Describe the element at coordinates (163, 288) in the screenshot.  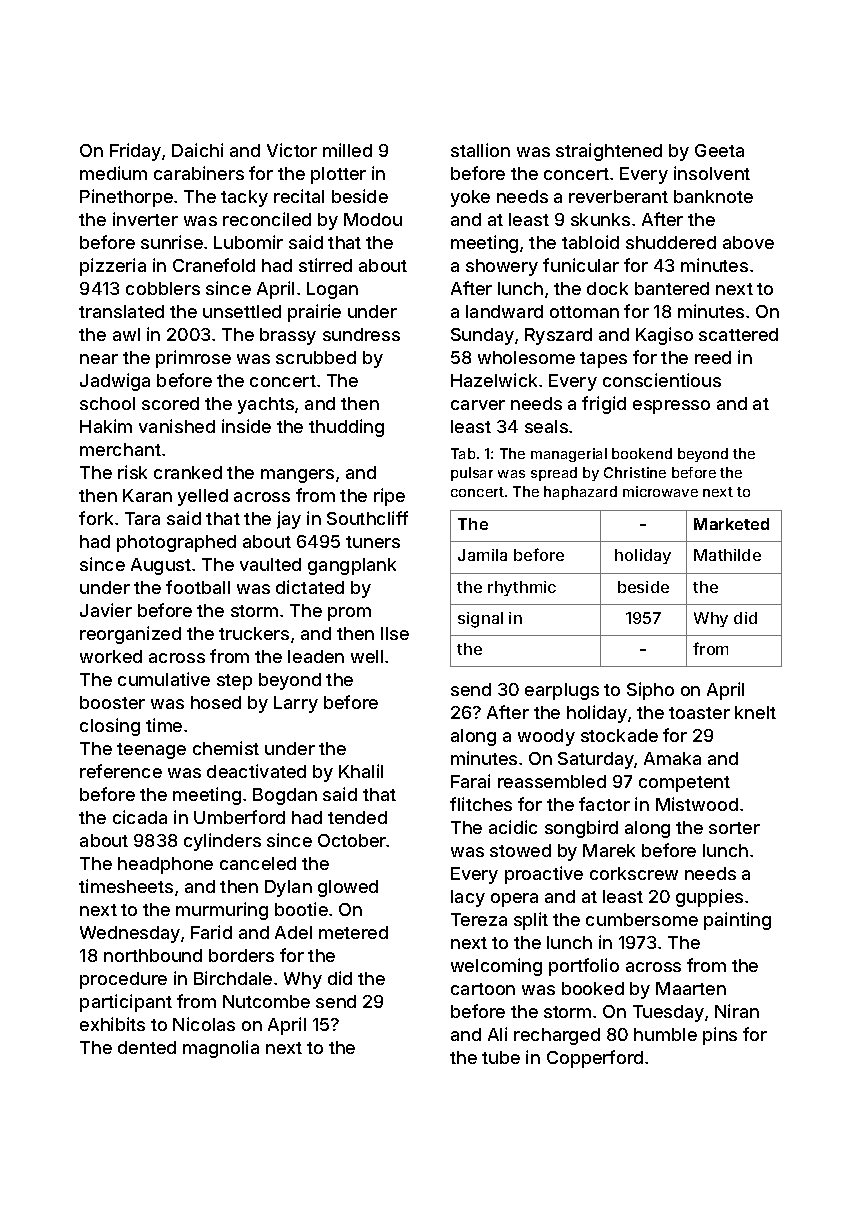
I see `cobblers` at that location.
